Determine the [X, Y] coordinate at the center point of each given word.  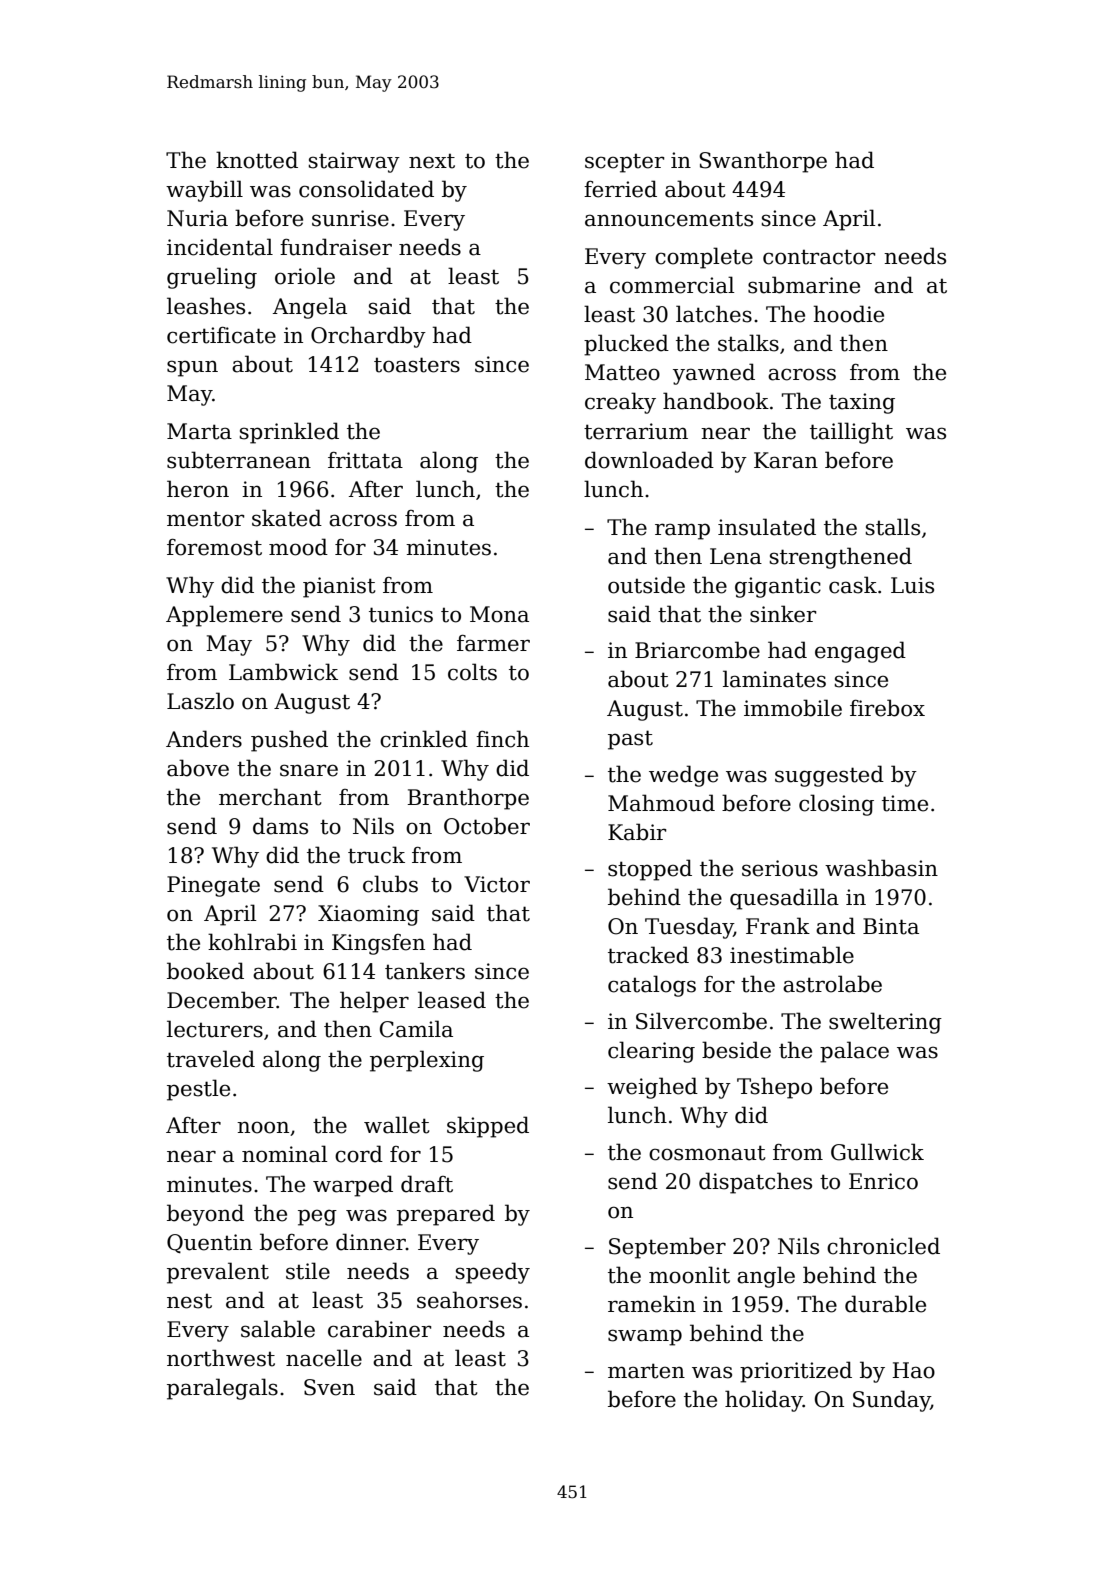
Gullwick [877, 1152]
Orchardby [368, 337]
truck [376, 855]
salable [278, 1329]
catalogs [652, 986]
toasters [417, 365]
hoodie [849, 314]
